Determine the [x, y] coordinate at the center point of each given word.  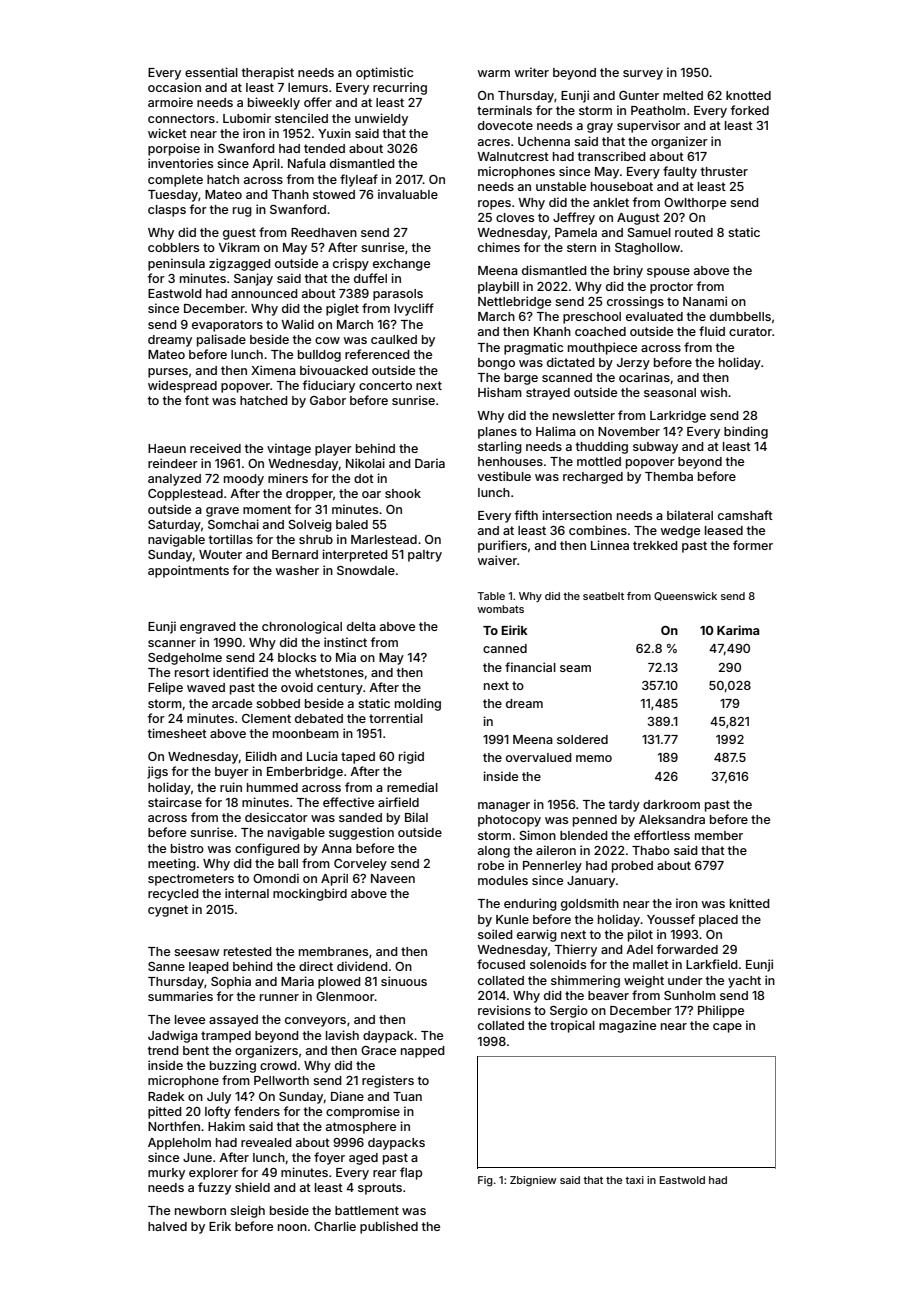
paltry [425, 556]
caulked [394, 339]
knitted [750, 903]
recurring [400, 88]
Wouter [220, 554]
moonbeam [306, 733]
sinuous [404, 981]
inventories [180, 163]
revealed [266, 1142]
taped [358, 758]
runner [279, 997]
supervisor [648, 126]
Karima [738, 630]
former [753, 545]
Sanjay [253, 279]
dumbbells [740, 316]
